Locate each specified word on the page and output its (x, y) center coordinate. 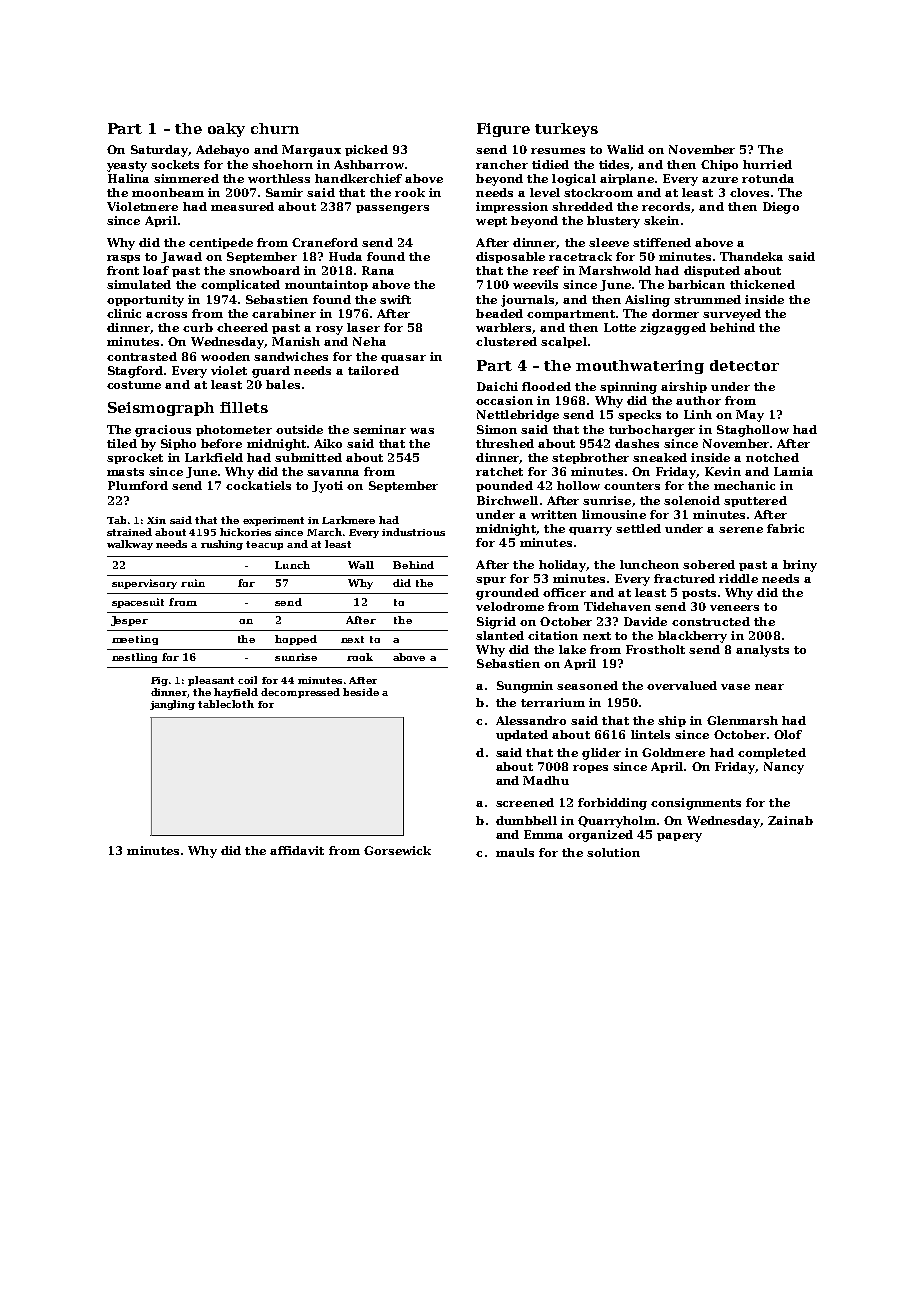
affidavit (297, 850)
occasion (504, 400)
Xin (156, 520)
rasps (123, 259)
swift (395, 299)
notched (772, 457)
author (698, 400)
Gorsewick (397, 850)
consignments (696, 804)
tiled (122, 443)
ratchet (499, 471)
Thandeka (751, 256)
